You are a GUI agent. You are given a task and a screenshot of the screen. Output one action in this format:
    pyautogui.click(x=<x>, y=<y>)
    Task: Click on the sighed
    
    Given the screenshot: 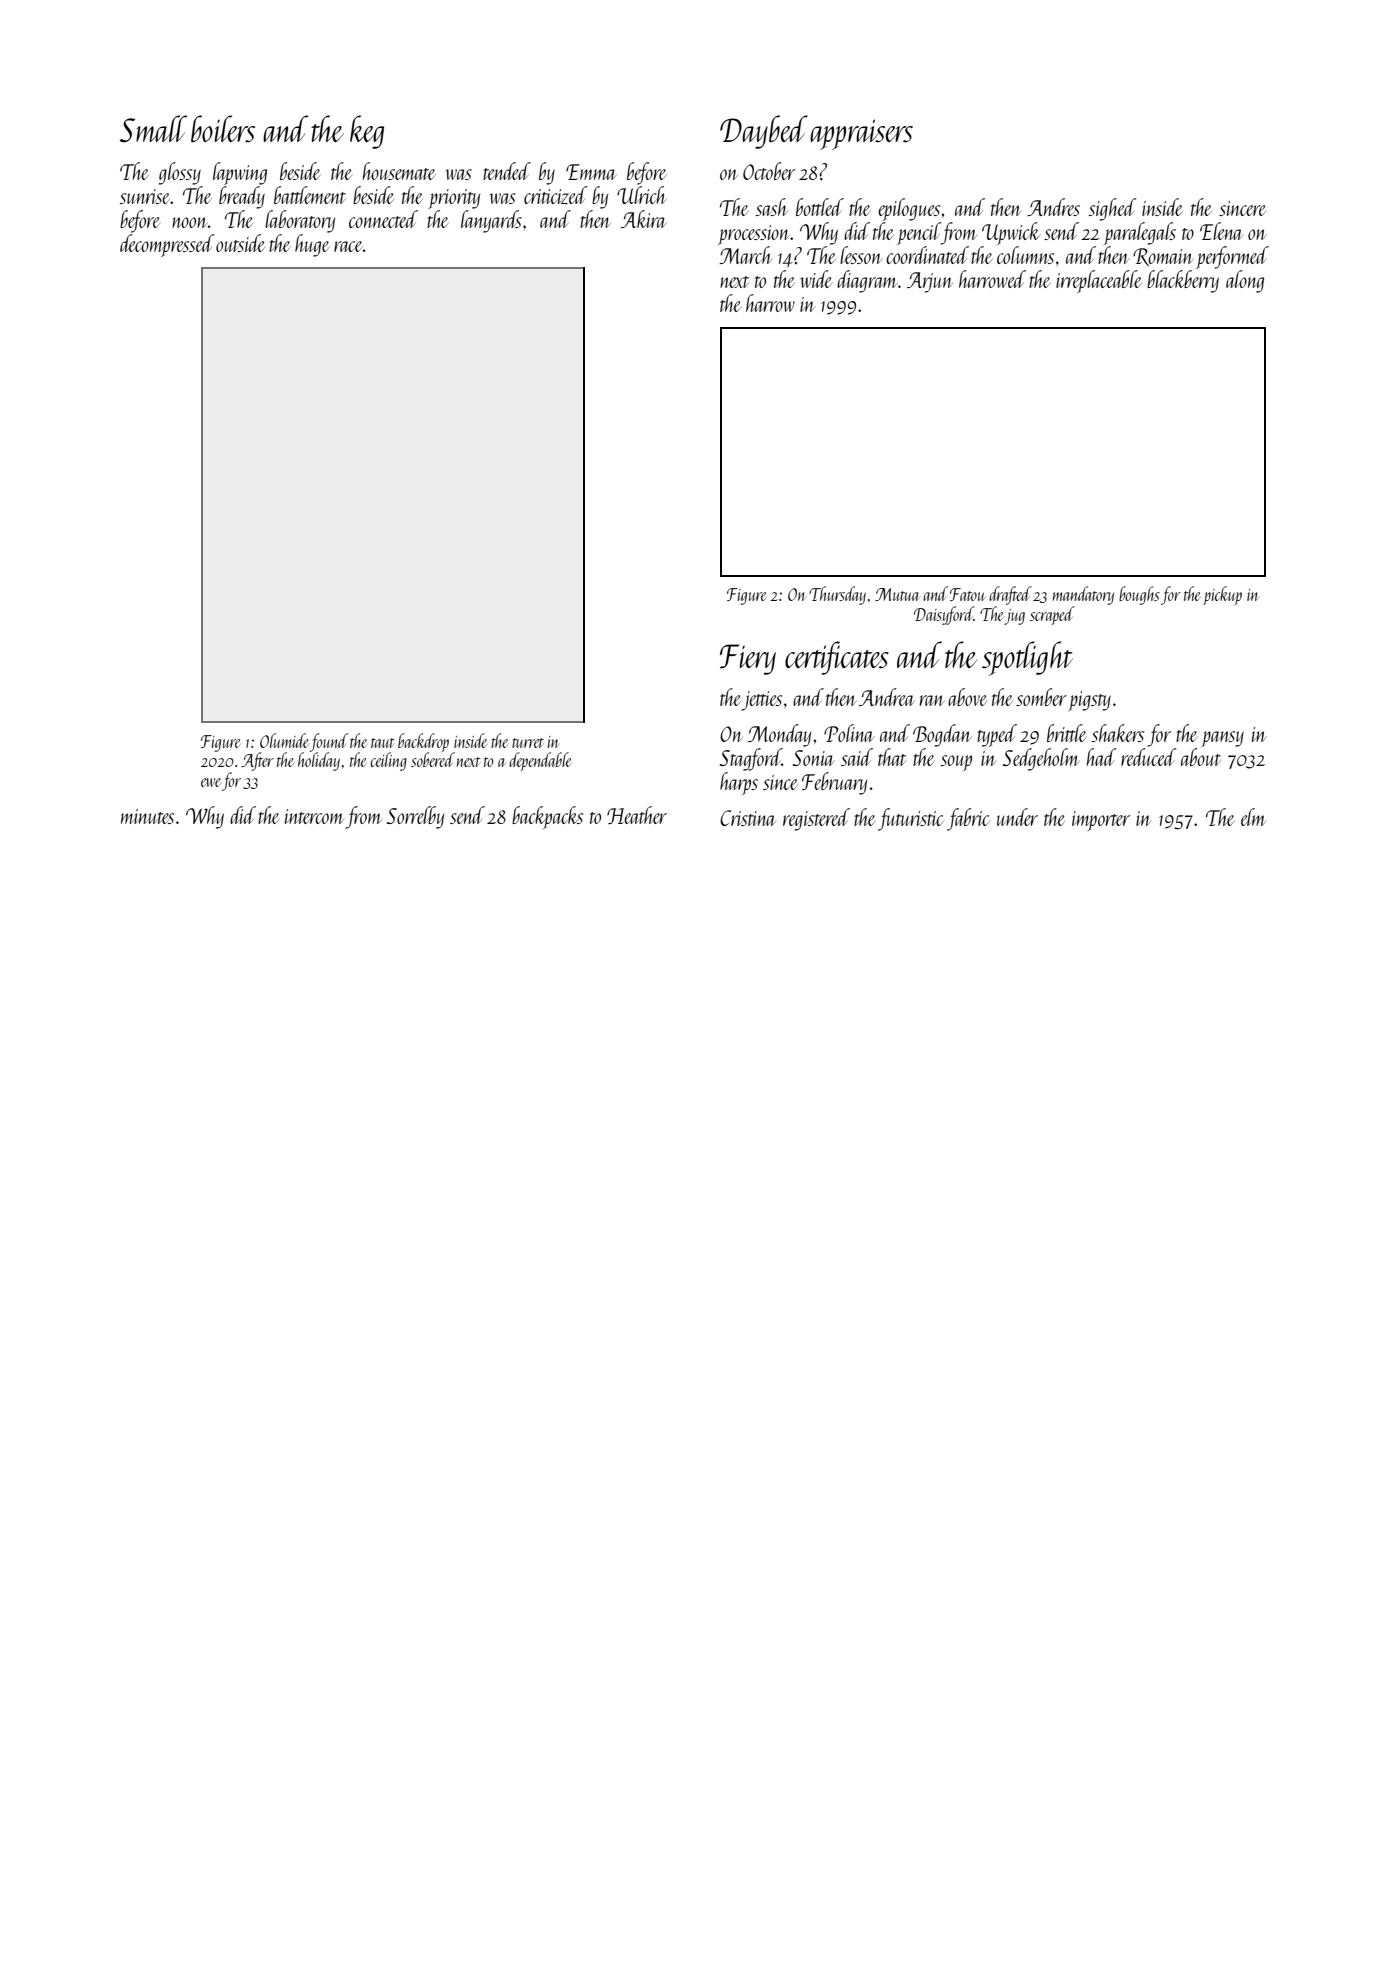 What is the action you would take?
    pyautogui.click(x=1113, y=209)
